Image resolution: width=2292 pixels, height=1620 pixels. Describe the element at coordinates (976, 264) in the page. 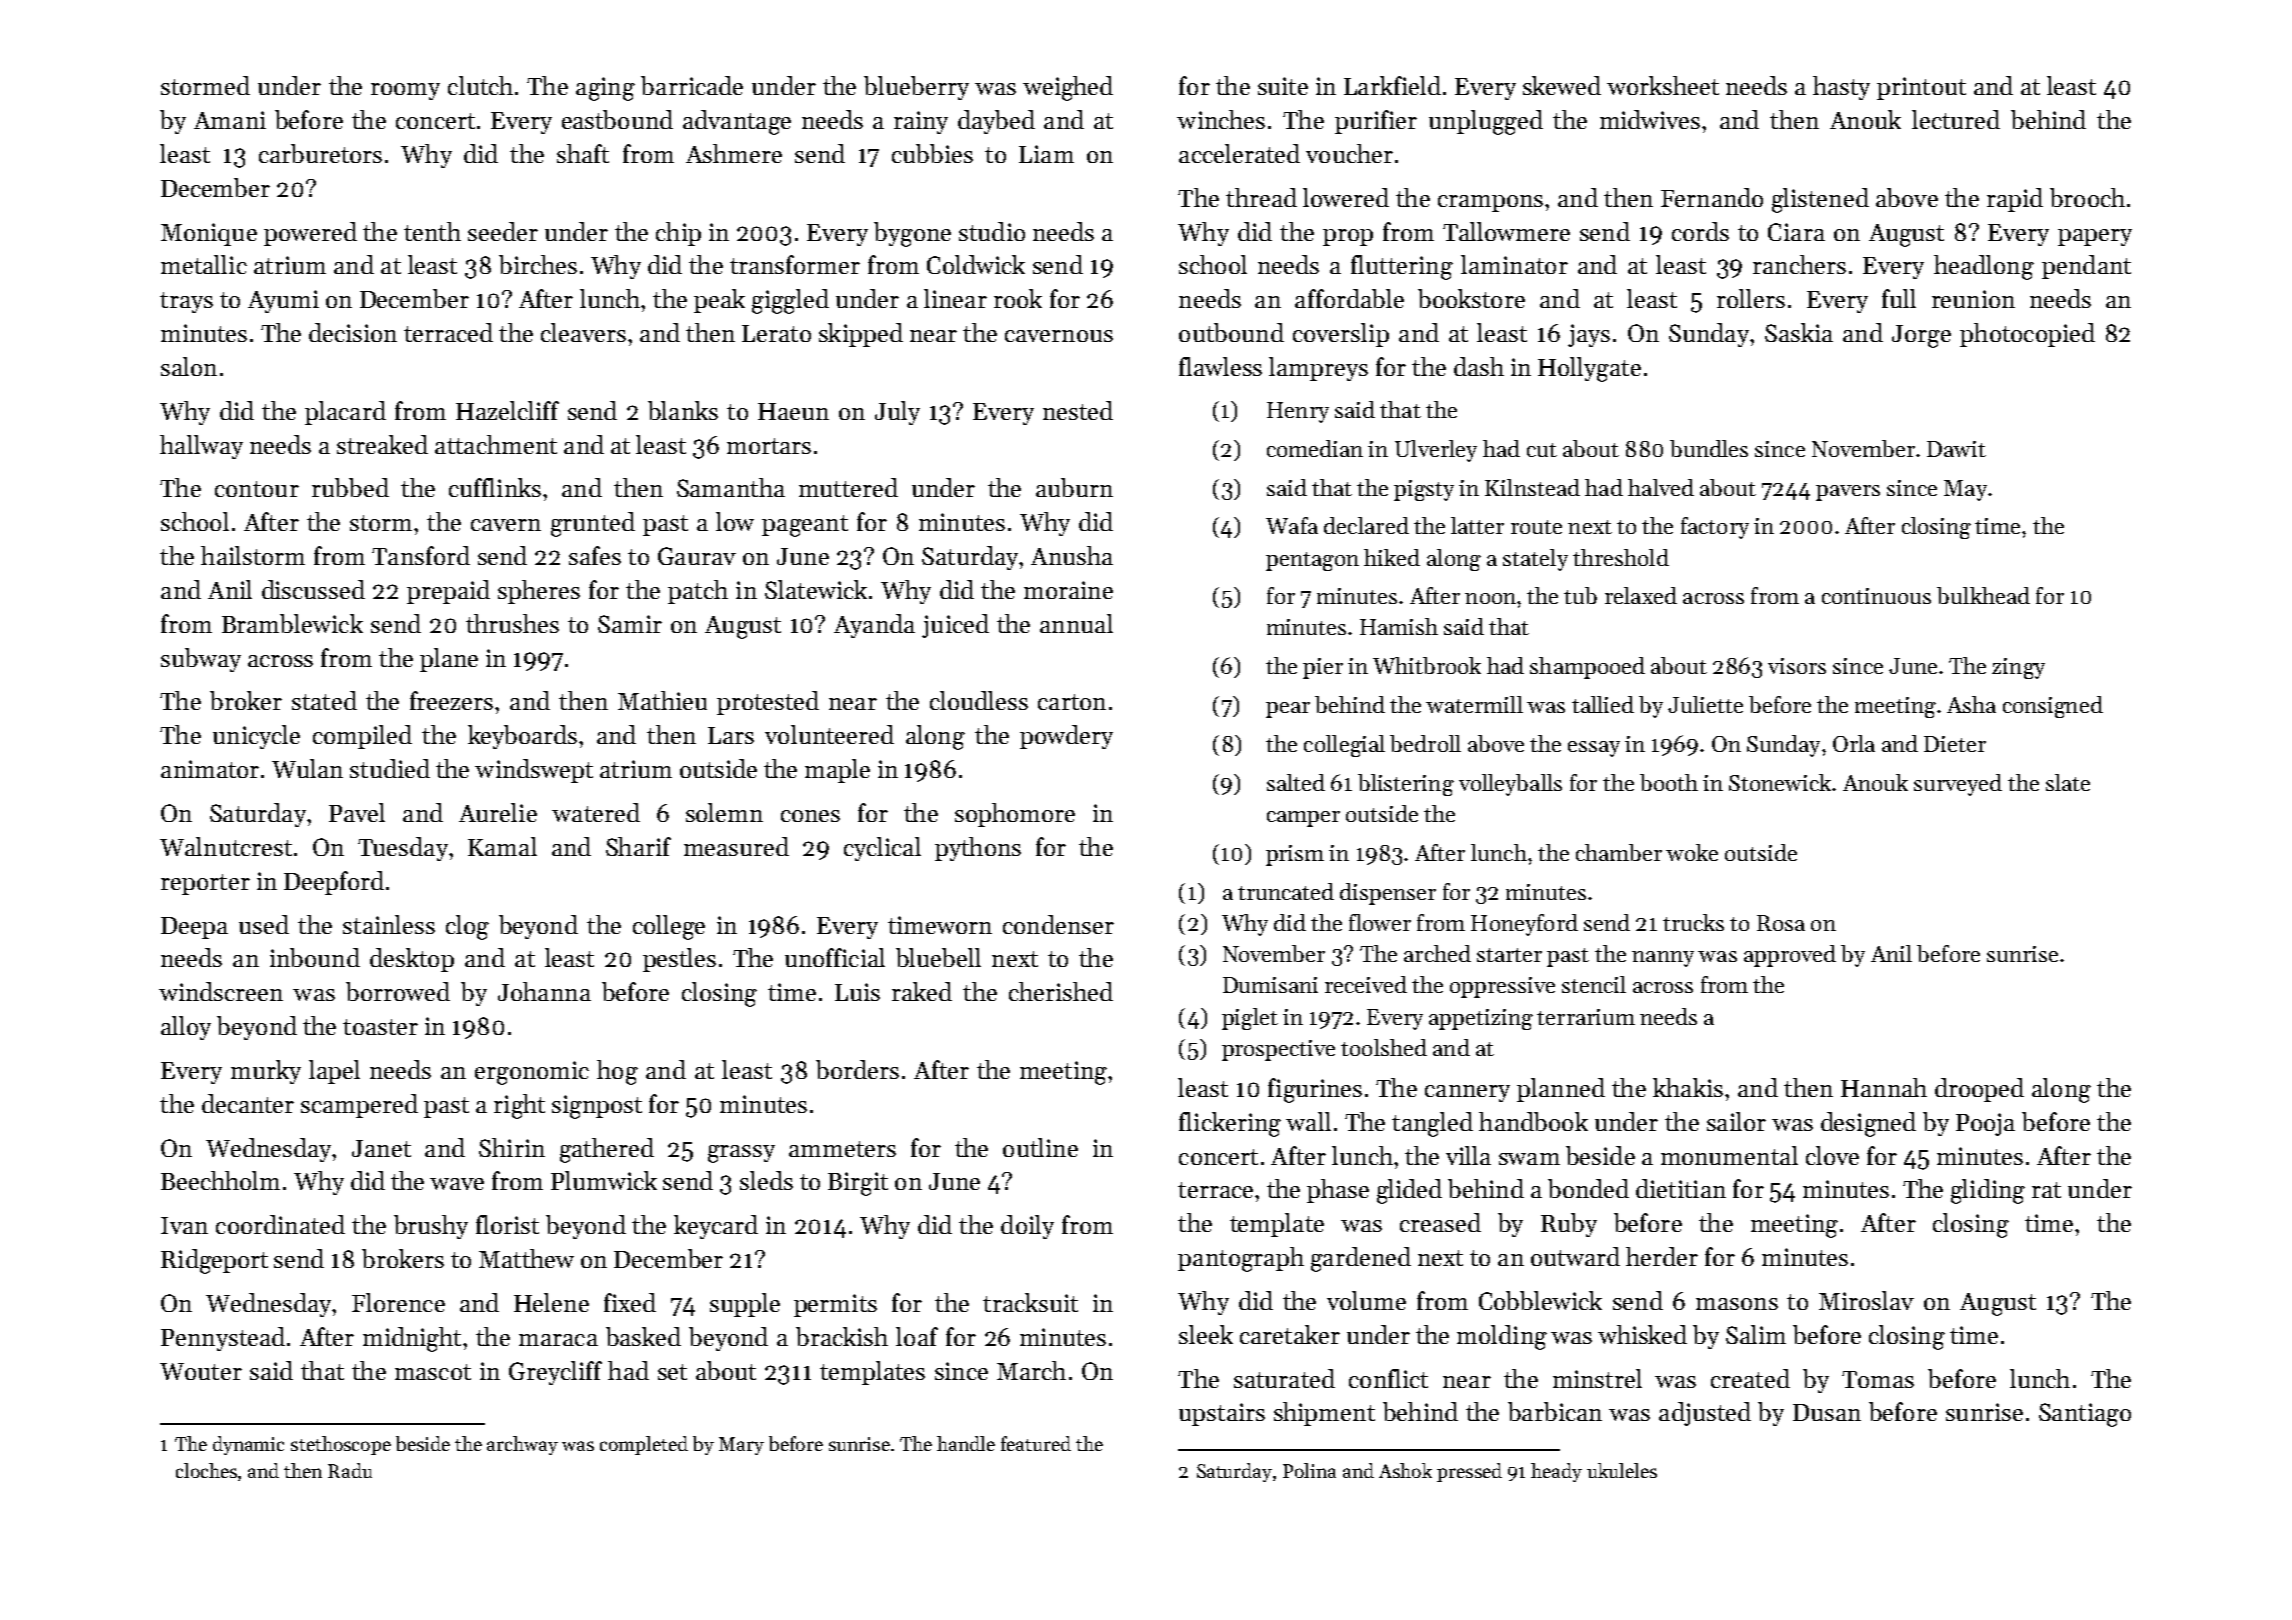

I see `Coldwick` at that location.
